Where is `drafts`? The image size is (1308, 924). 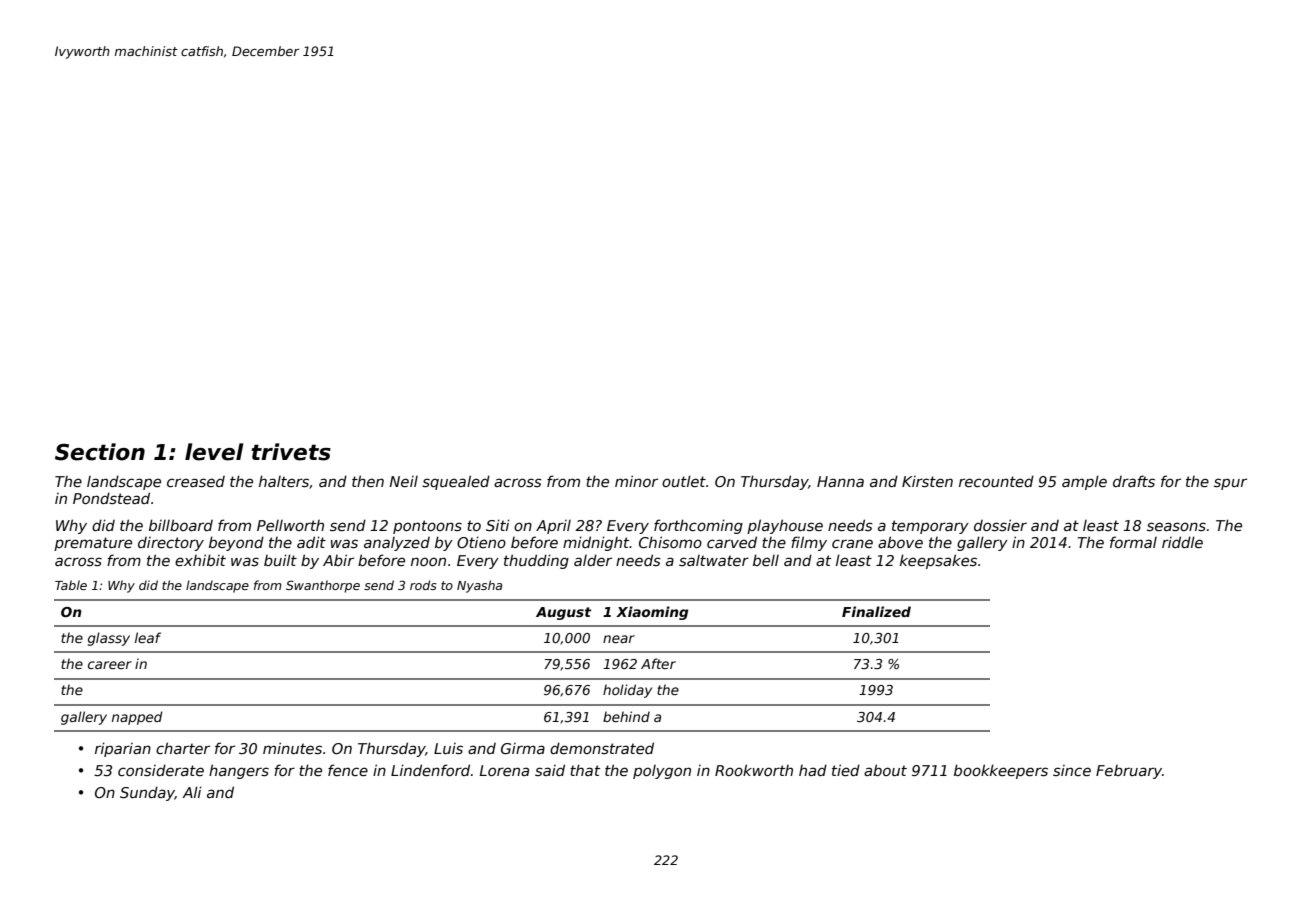 drafts is located at coordinates (1134, 481).
